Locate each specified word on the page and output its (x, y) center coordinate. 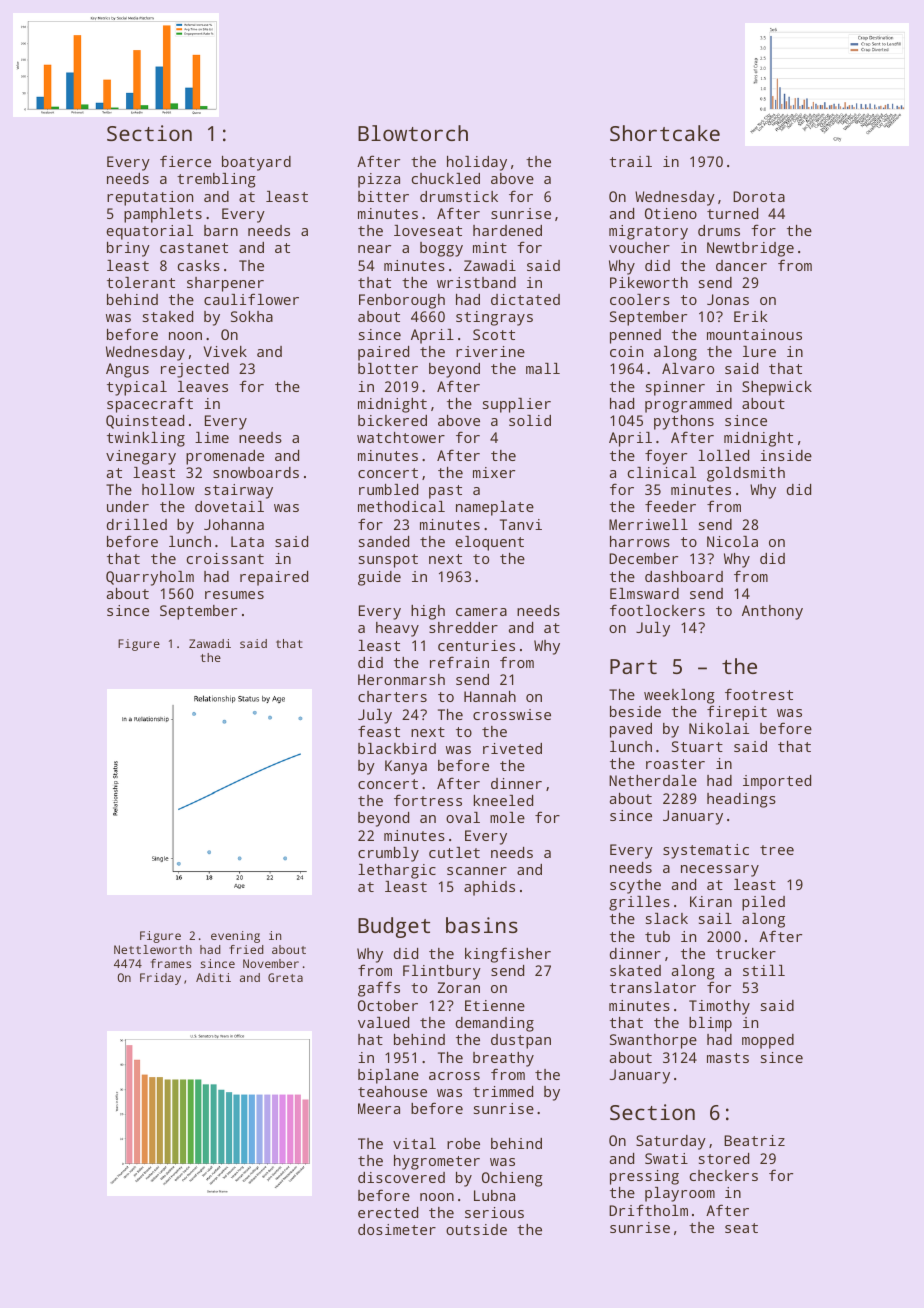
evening (235, 937)
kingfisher (508, 955)
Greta (285, 977)
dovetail (229, 506)
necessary (720, 871)
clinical (662, 472)
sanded (384, 541)
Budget (394, 927)
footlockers (657, 610)
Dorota (759, 196)
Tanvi (521, 524)
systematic (706, 851)
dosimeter (397, 1229)
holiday (477, 163)
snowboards (256, 472)
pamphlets (163, 215)
